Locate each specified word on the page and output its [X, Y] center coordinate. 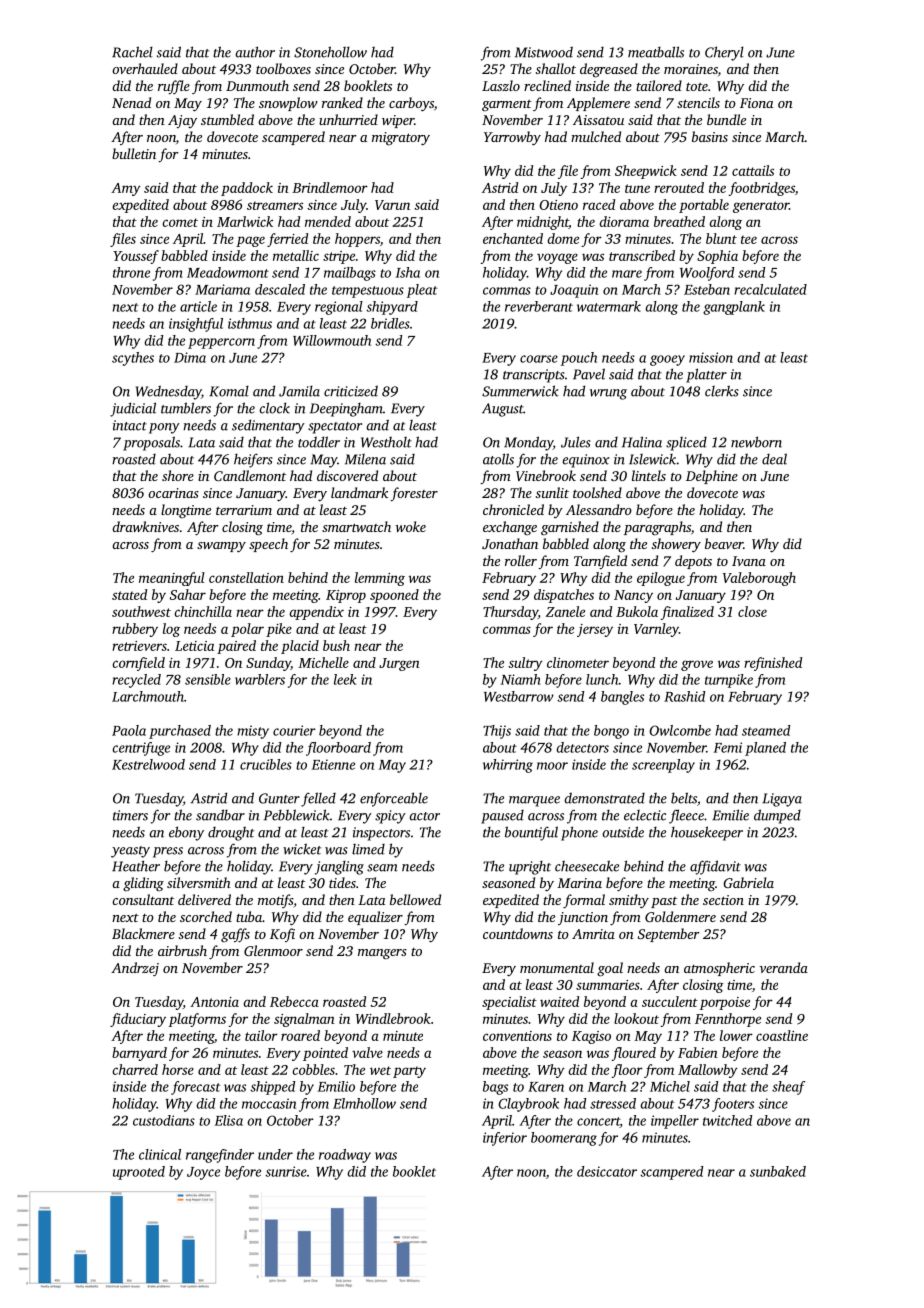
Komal [229, 391]
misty [253, 732]
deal [774, 459]
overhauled [145, 68]
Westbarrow [519, 696]
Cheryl [724, 53]
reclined [547, 85]
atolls [498, 459]
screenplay [663, 766]
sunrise [286, 1171]
